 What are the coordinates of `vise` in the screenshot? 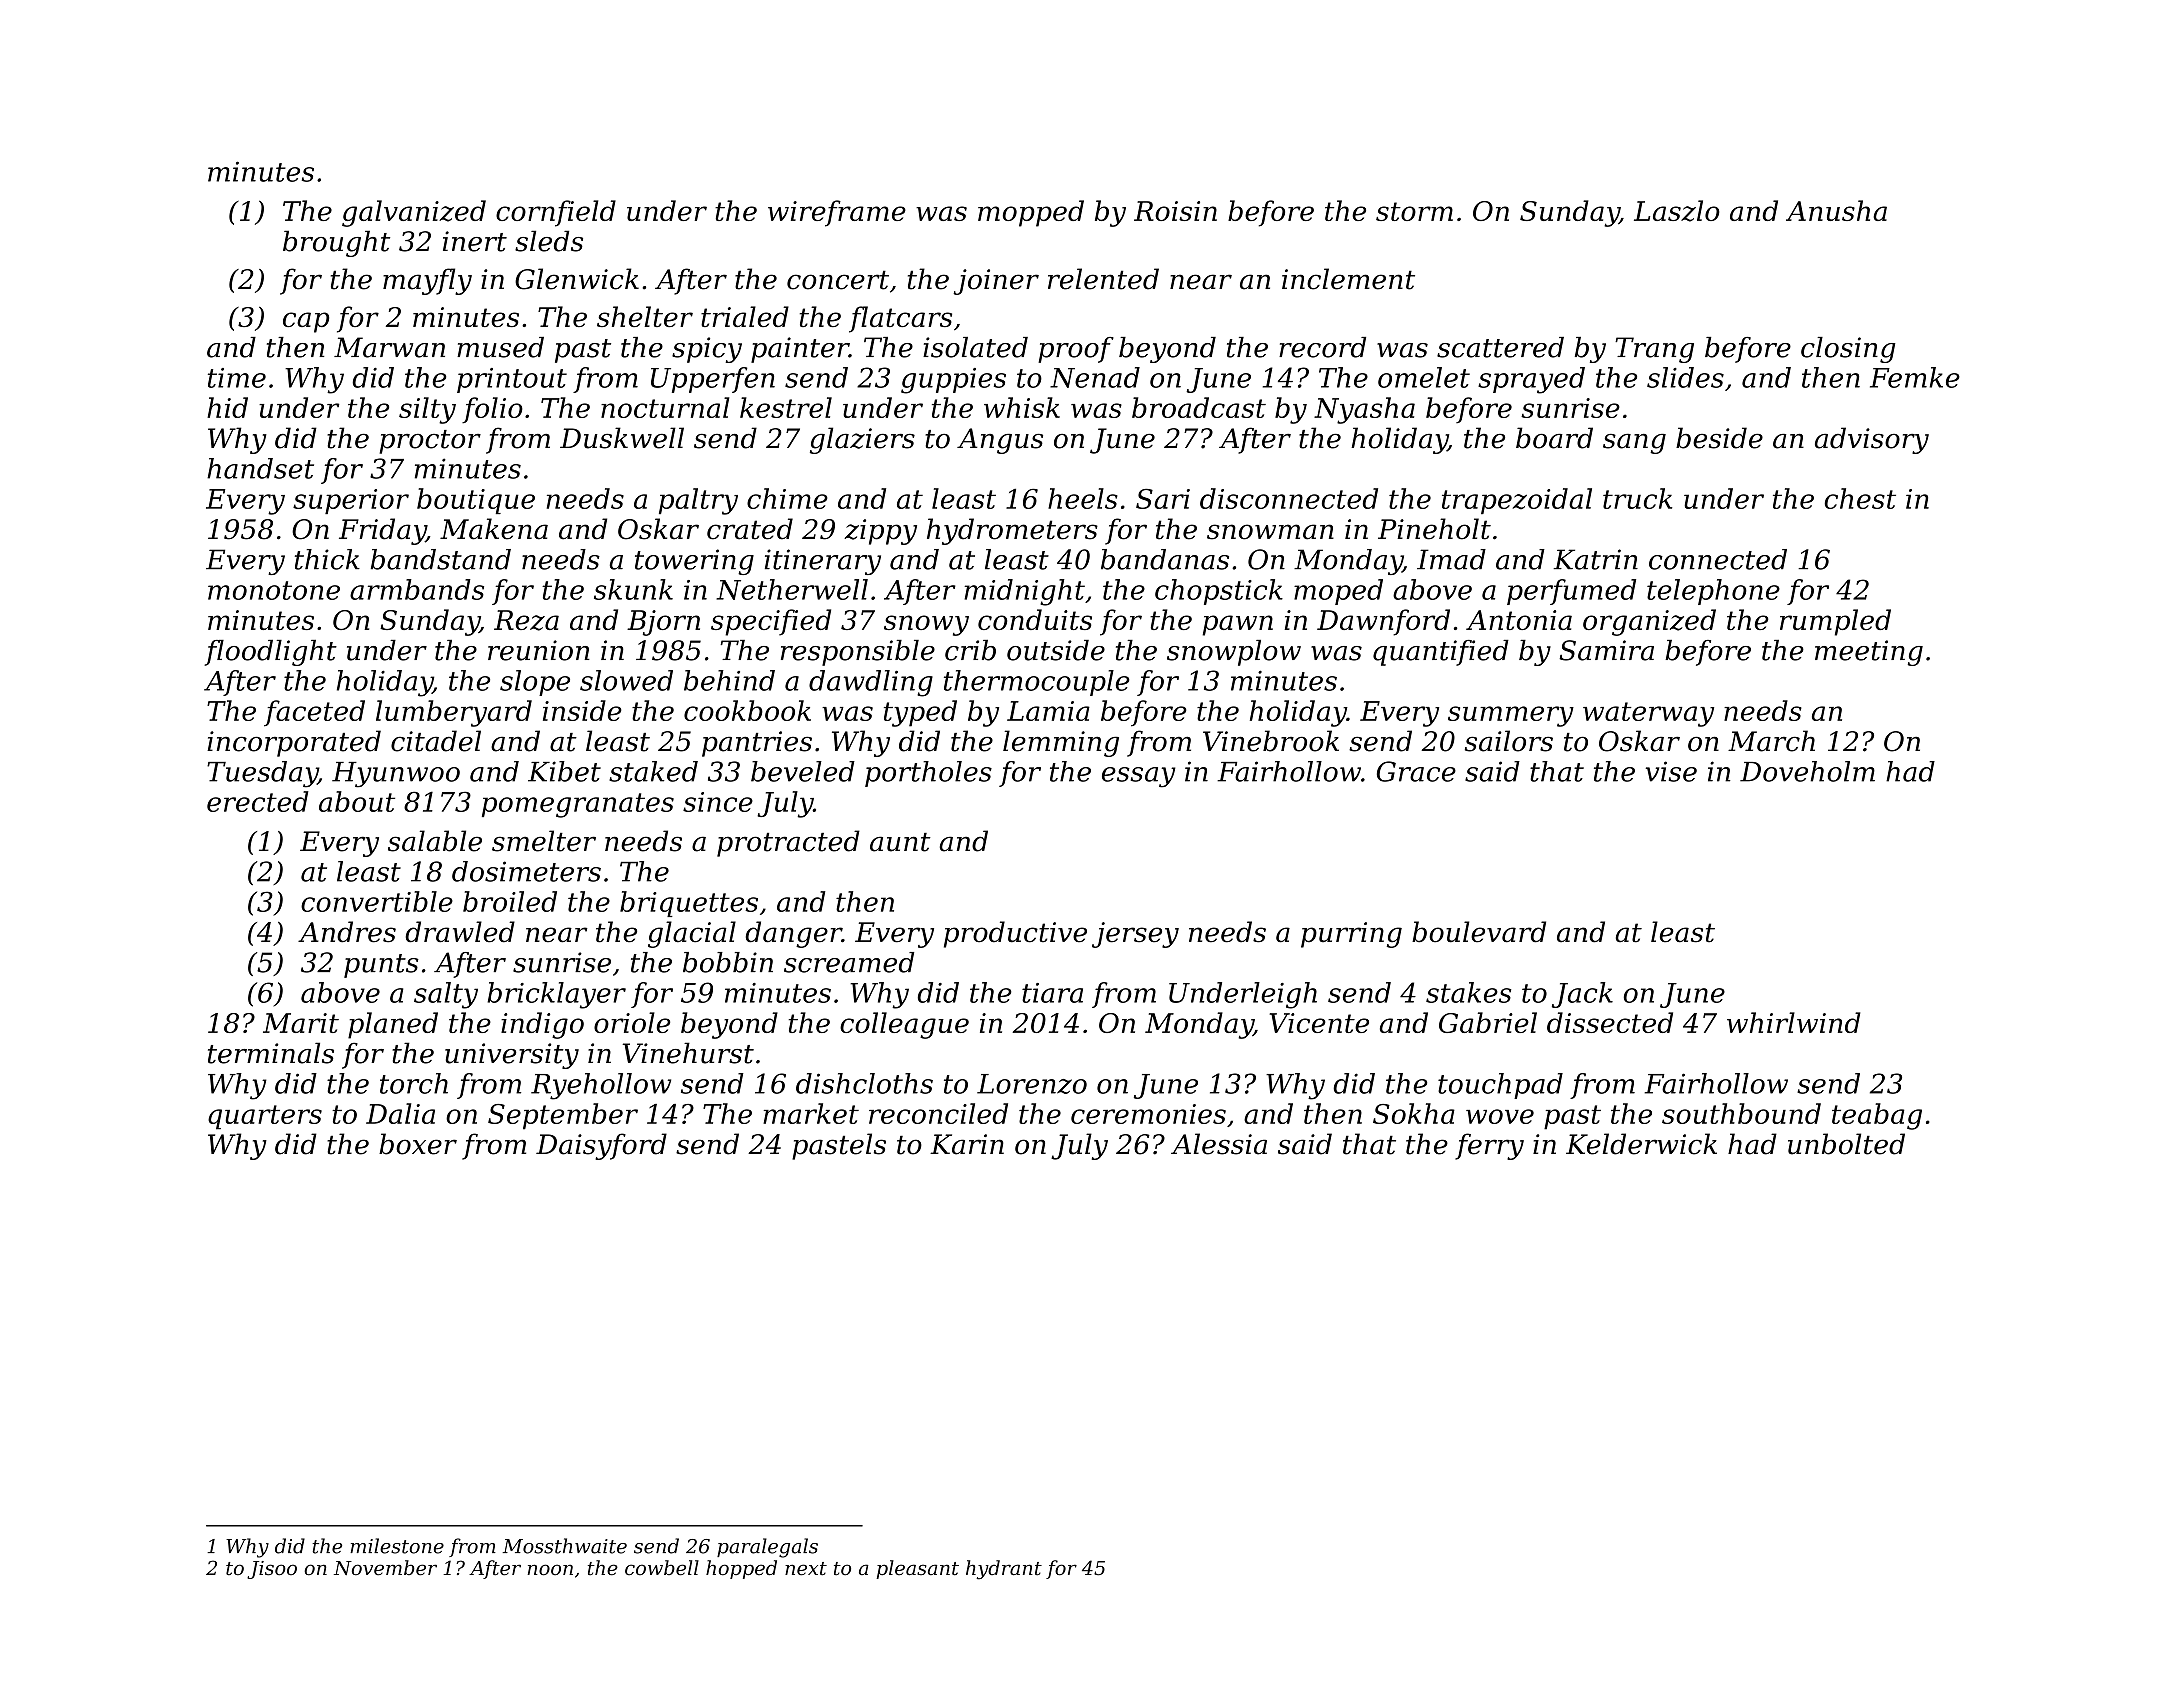 It's located at (1671, 771).
